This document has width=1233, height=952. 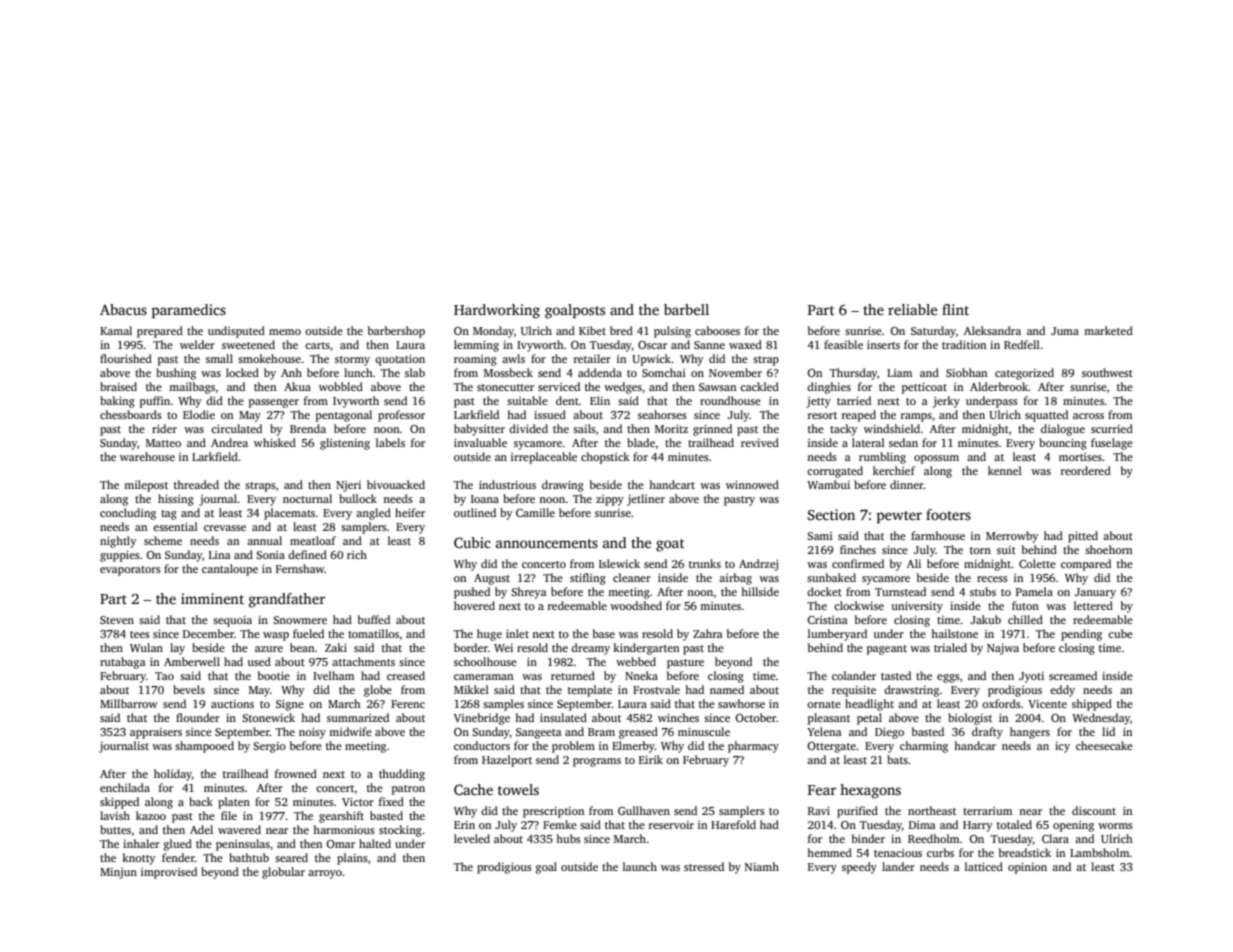 What do you see at coordinates (955, 309) in the document?
I see `flint` at bounding box center [955, 309].
